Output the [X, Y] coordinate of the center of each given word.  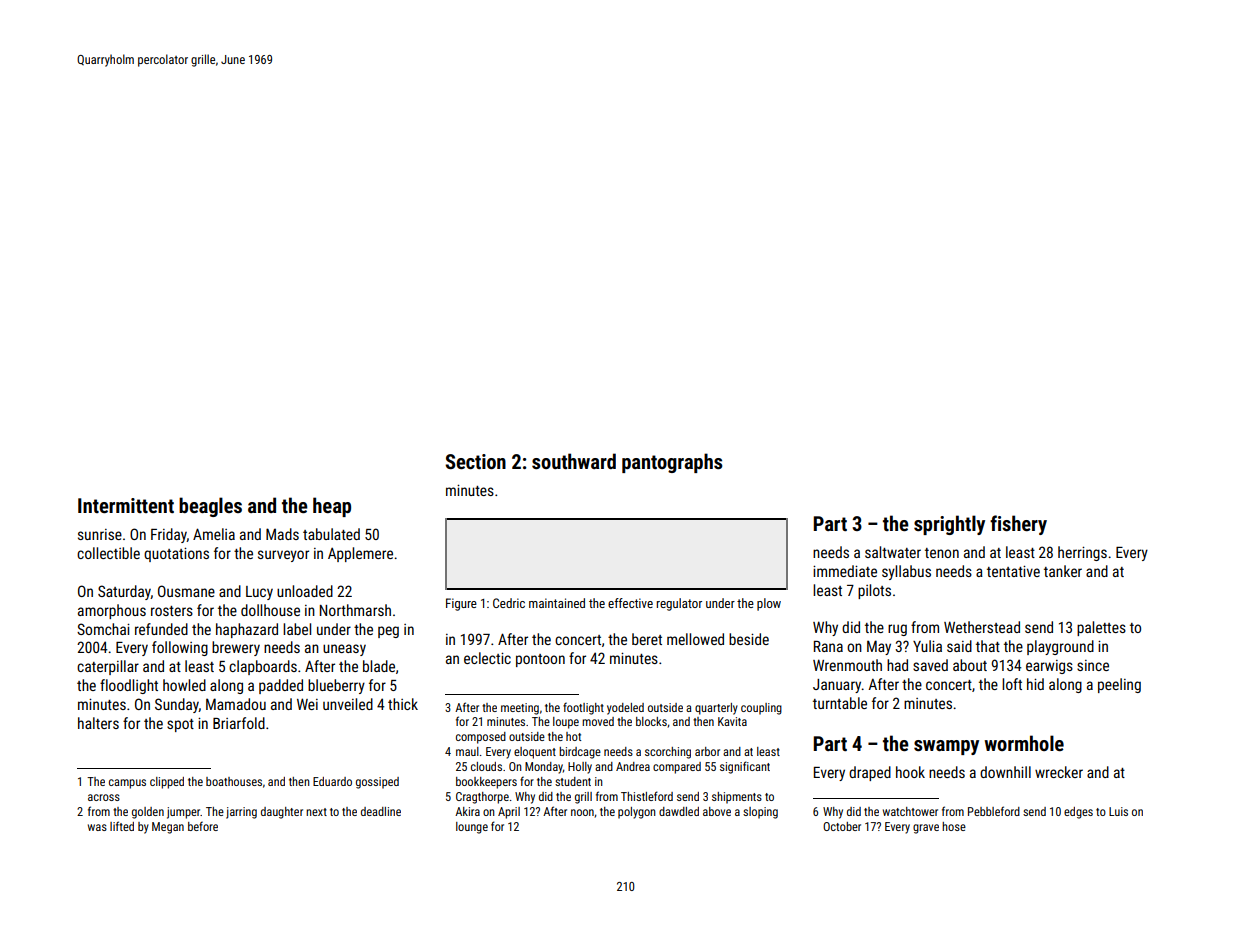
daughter [282, 813]
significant [745, 767]
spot [180, 725]
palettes [1101, 628]
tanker [1063, 571]
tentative [1013, 571]
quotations [176, 555]
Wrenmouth [847, 665]
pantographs [672, 463]
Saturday [124, 592]
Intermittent [126, 505]
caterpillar [108, 667]
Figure [461, 604]
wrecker [1059, 772]
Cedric [509, 603]
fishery [1018, 525]
